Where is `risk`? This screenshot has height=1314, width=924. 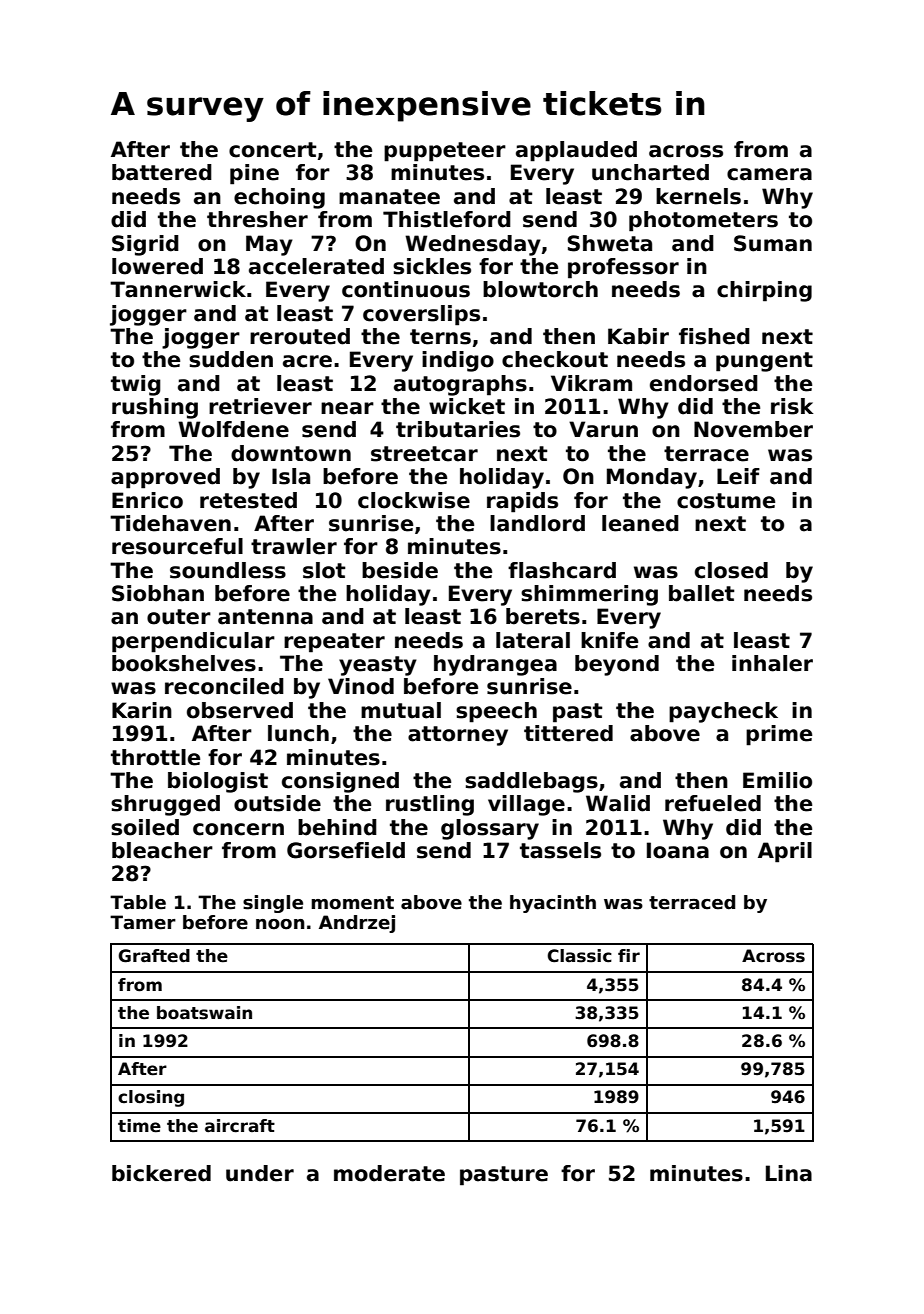
risk is located at coordinates (792, 406).
